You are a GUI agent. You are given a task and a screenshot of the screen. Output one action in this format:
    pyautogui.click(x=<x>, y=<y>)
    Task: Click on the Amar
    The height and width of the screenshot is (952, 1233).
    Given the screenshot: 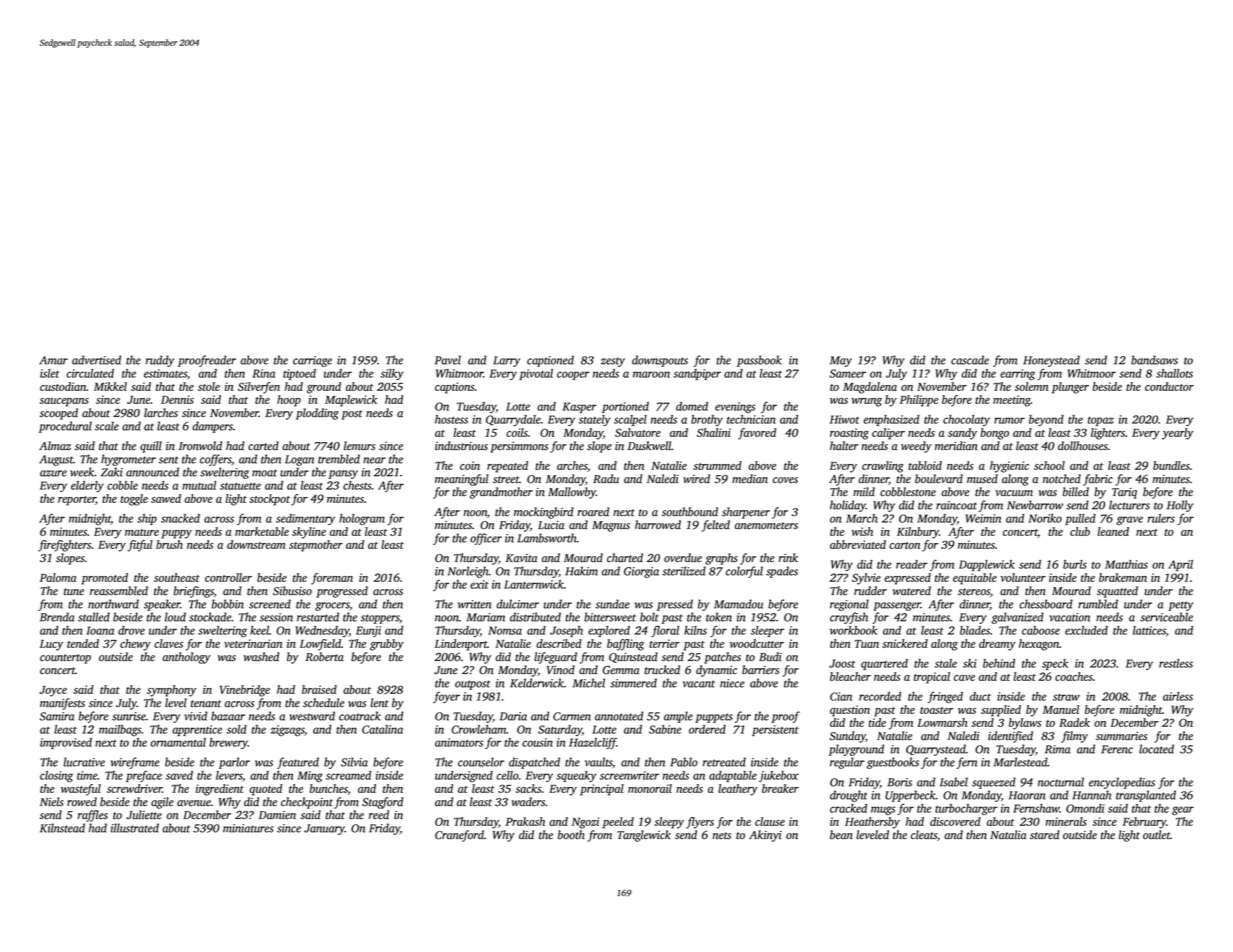 What is the action you would take?
    pyautogui.click(x=53, y=360)
